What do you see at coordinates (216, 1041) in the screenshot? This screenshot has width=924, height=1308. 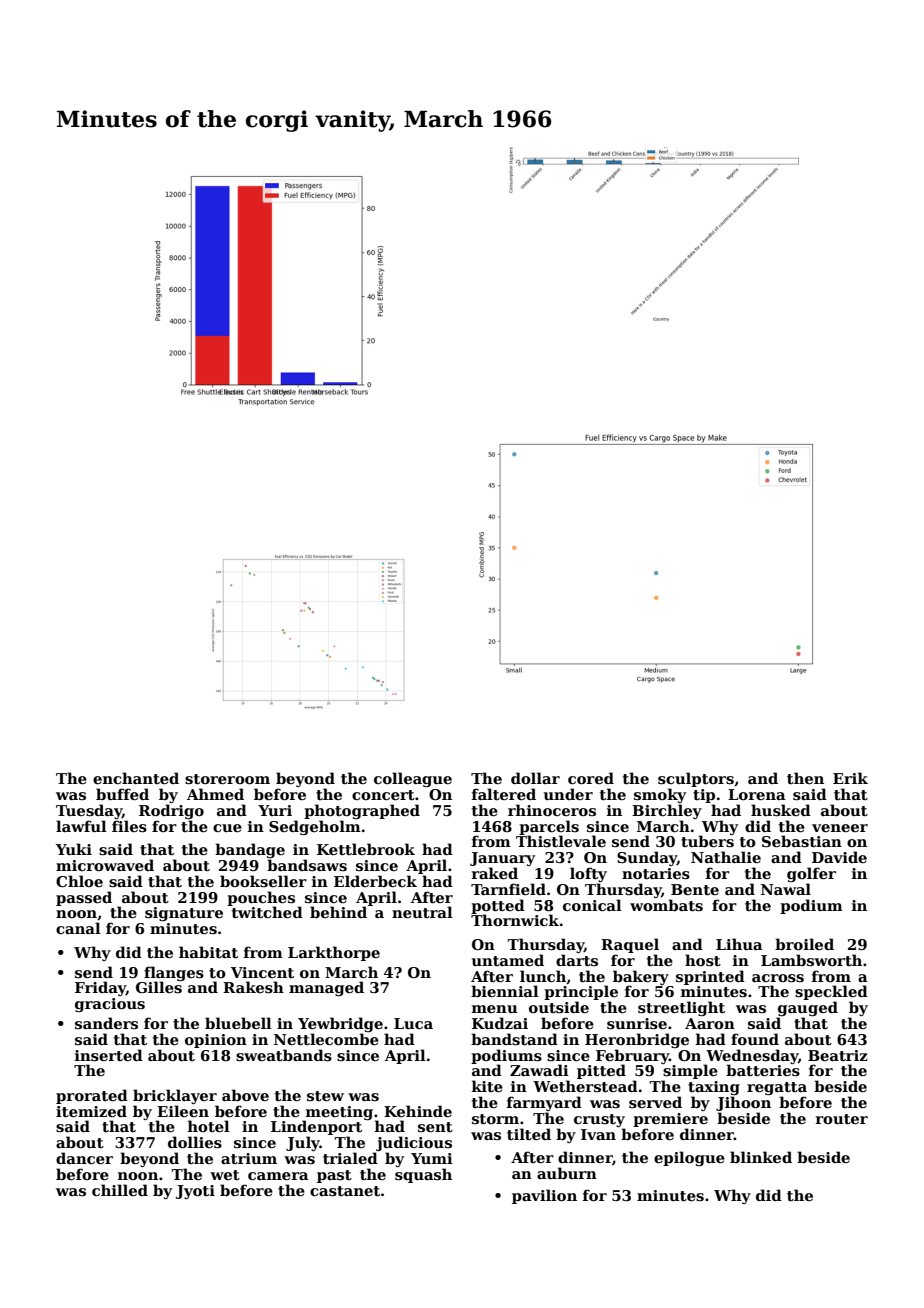 I see `opinion` at bounding box center [216, 1041].
